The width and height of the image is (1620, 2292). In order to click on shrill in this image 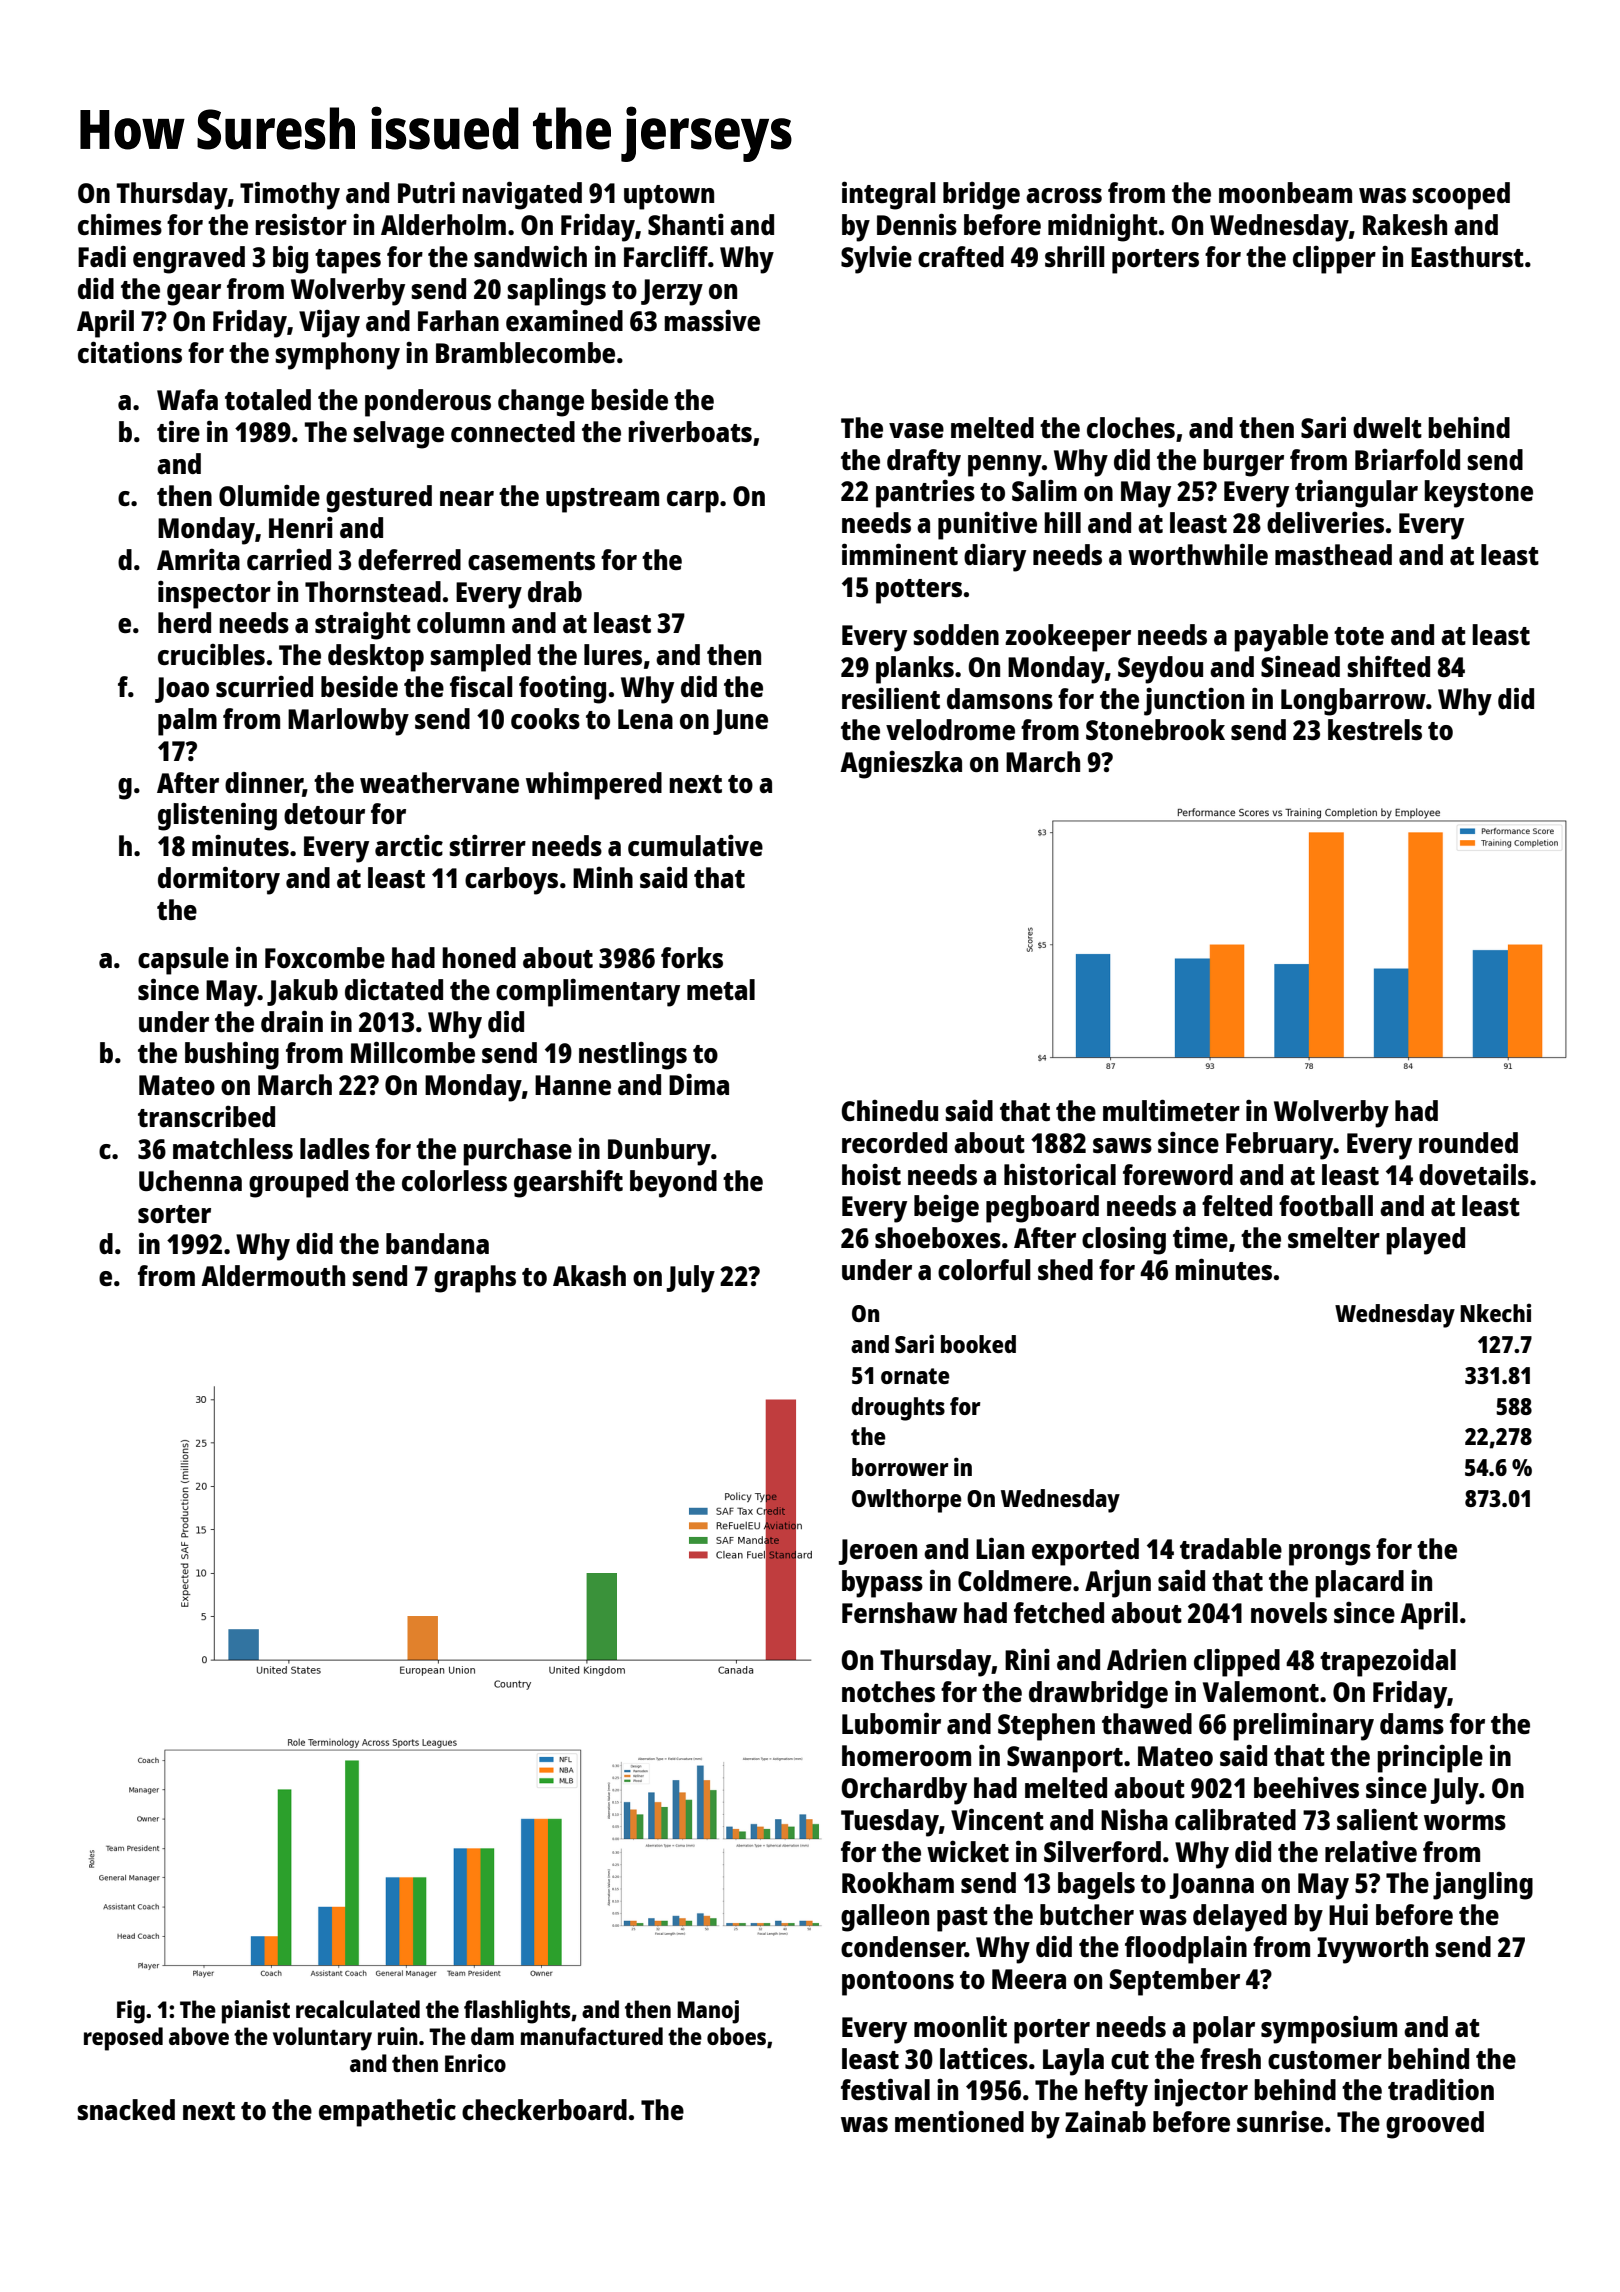, I will do `click(1075, 256)`.
